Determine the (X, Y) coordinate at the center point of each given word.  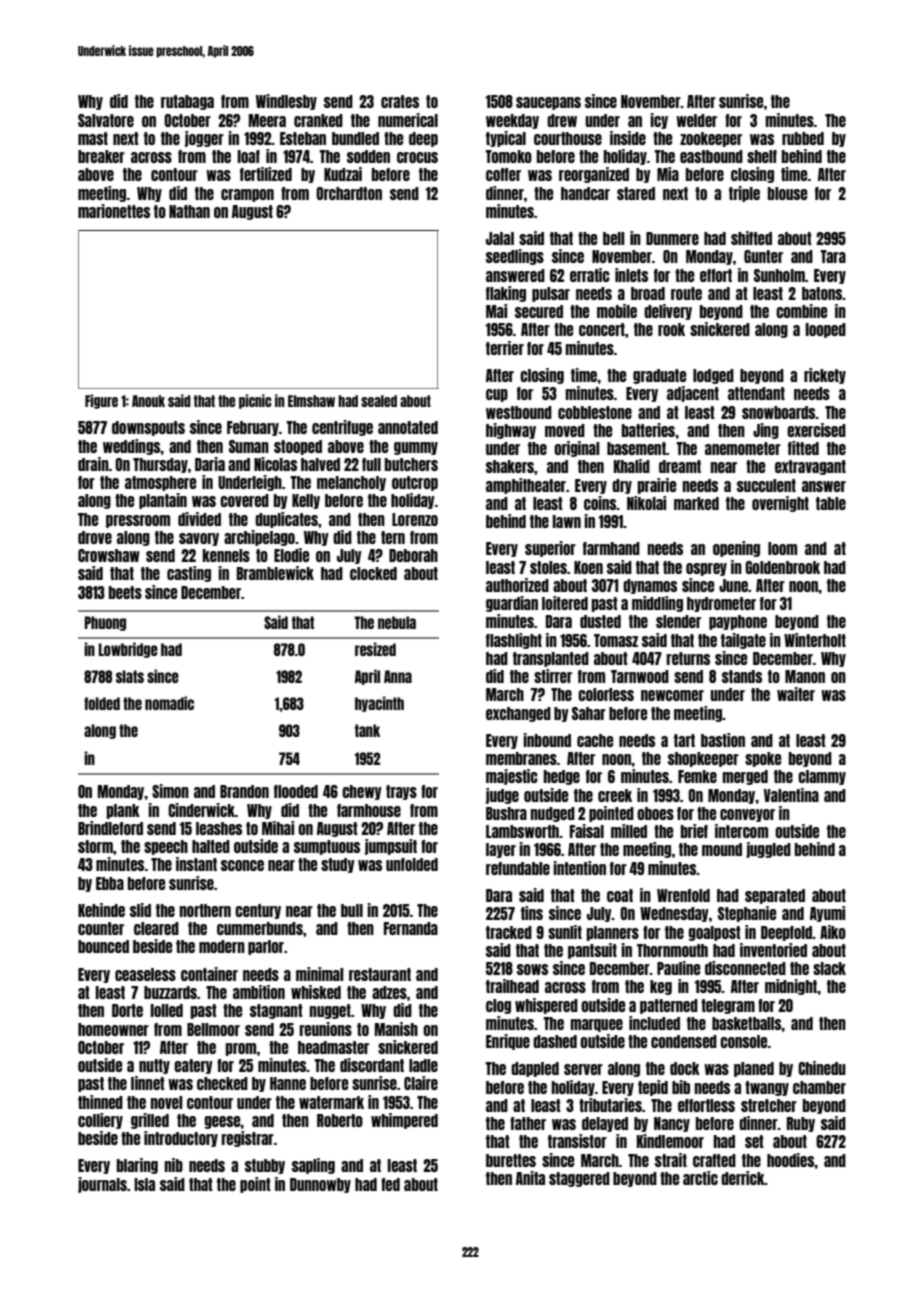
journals (102, 1185)
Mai (496, 311)
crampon (247, 195)
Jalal (500, 238)
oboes (655, 813)
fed (390, 1184)
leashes (219, 828)
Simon (170, 791)
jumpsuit (391, 847)
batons (822, 293)
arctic (700, 1178)
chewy (362, 792)
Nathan (189, 211)
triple (744, 194)
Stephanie (747, 914)
